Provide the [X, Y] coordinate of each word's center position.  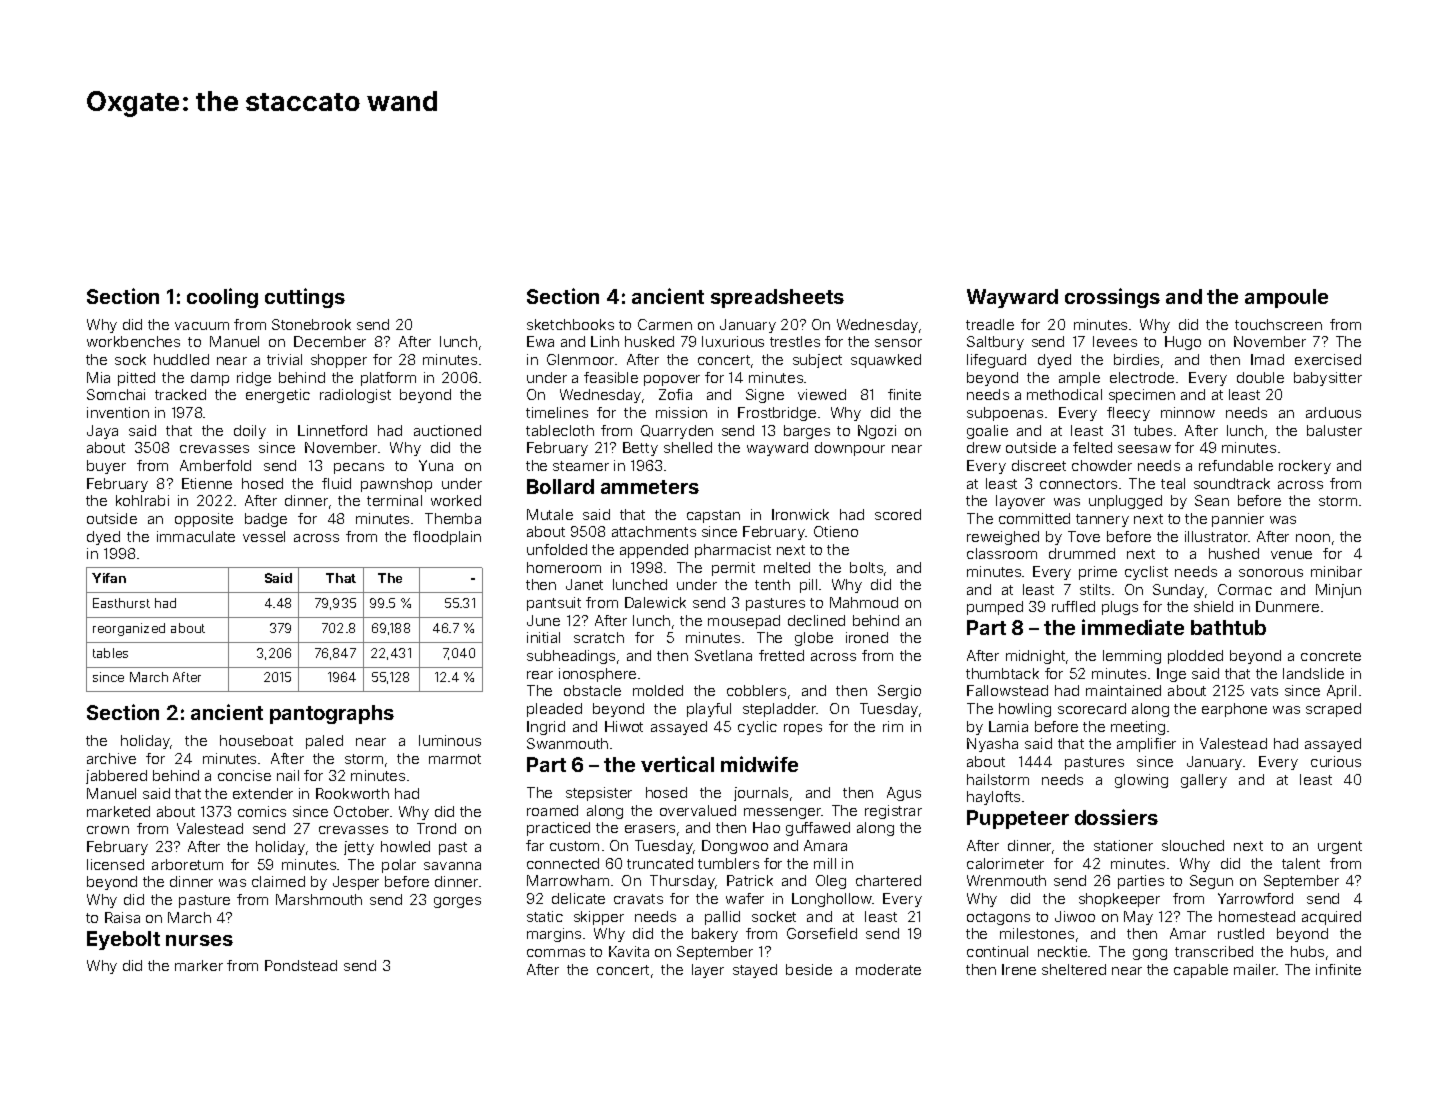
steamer [581, 466]
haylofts [993, 798]
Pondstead [301, 965]
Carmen [665, 324]
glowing [1141, 781]
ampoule [1286, 298]
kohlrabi [142, 500]
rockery [1305, 467]
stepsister [599, 794]
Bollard [560, 486]
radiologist [355, 396]
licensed [115, 864]
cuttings [305, 298]
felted [1092, 447]
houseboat [256, 740]
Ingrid [546, 728]
